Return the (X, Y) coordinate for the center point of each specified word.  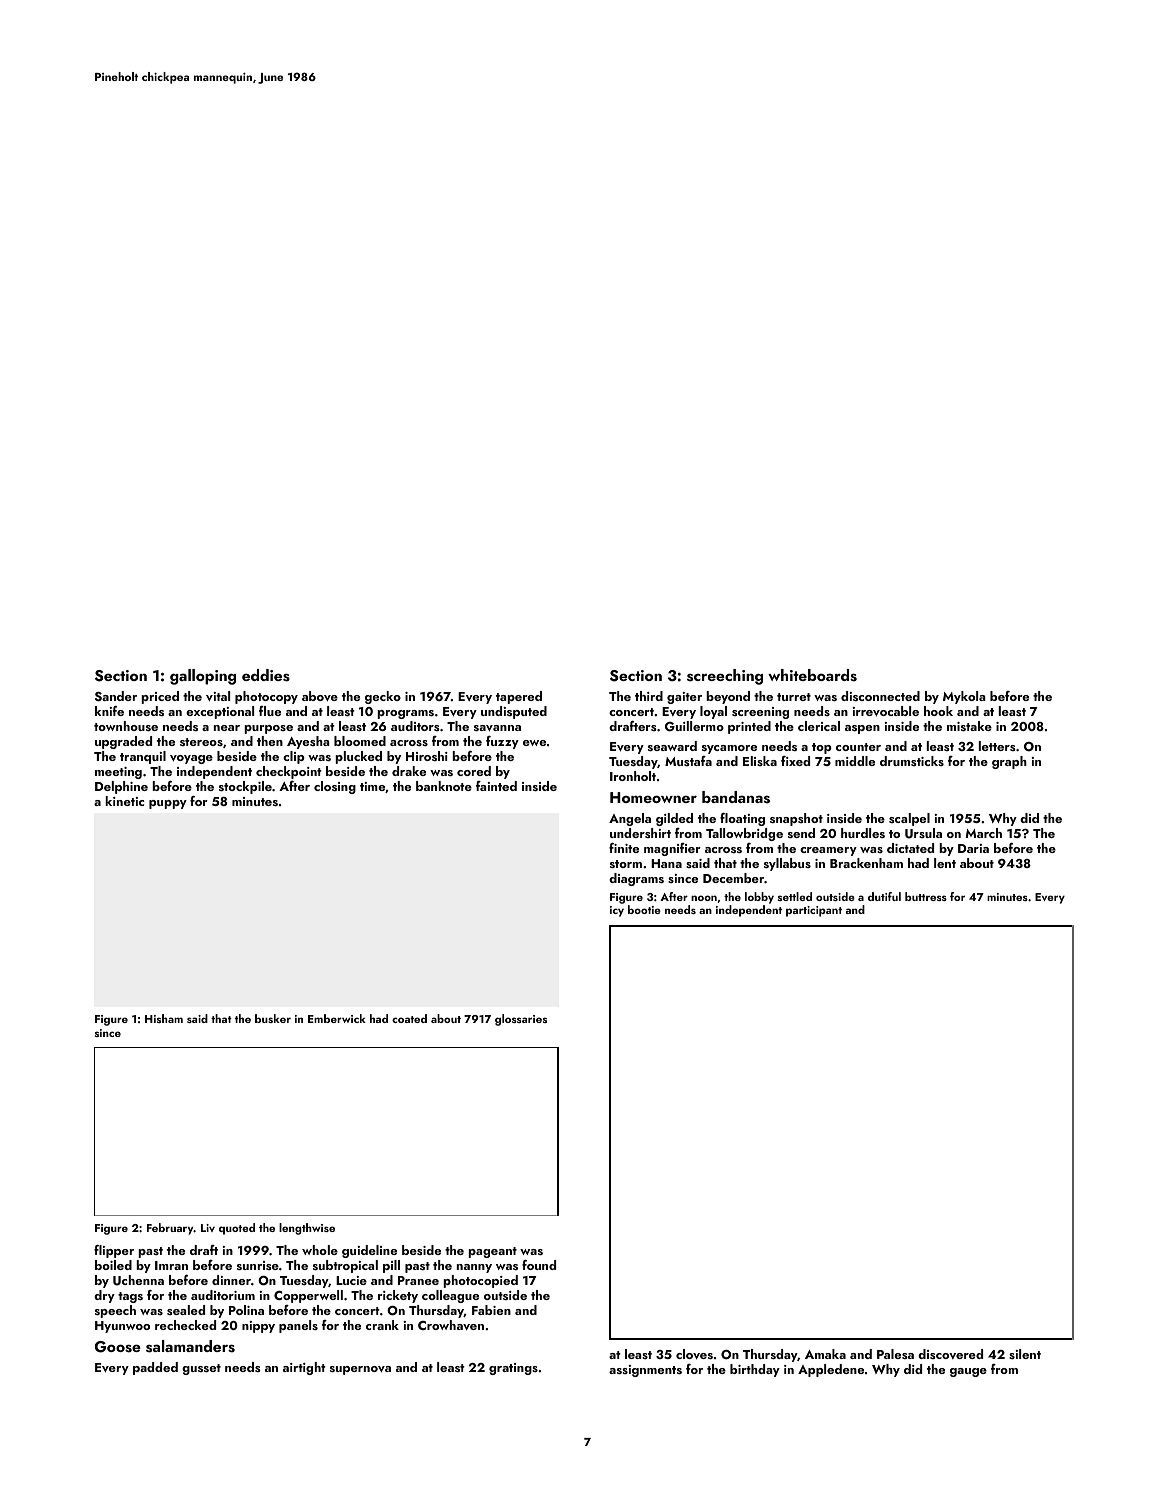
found (539, 1265)
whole (320, 1250)
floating (742, 819)
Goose (118, 1347)
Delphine (121, 787)
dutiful (884, 896)
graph (1009, 762)
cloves (694, 1354)
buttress (926, 896)
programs (405, 714)
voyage (191, 759)
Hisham (164, 1018)
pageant (492, 1252)
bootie (644, 909)
